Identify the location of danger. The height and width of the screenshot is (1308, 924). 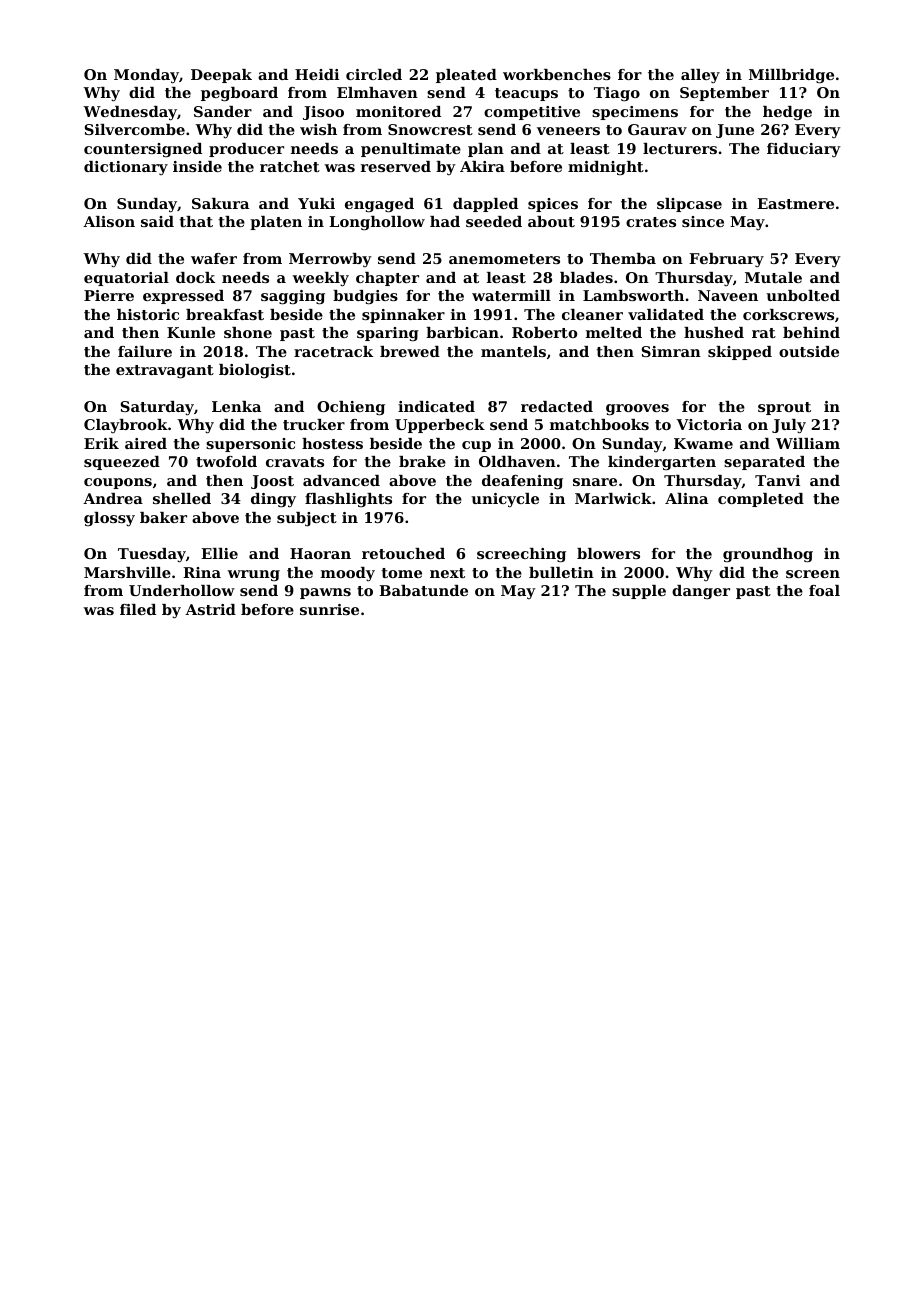
(701, 592).
